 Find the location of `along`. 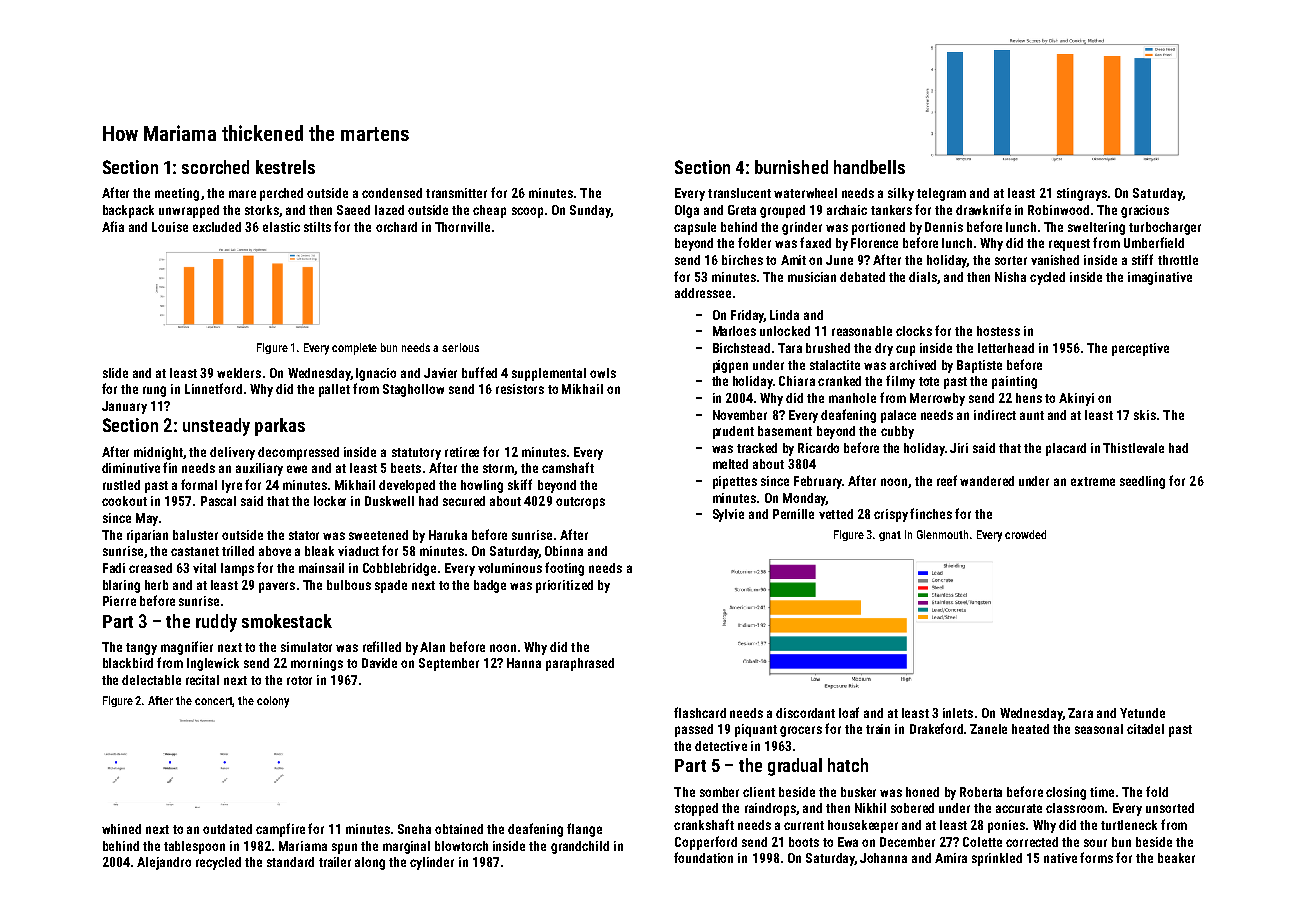

along is located at coordinates (370, 863).
